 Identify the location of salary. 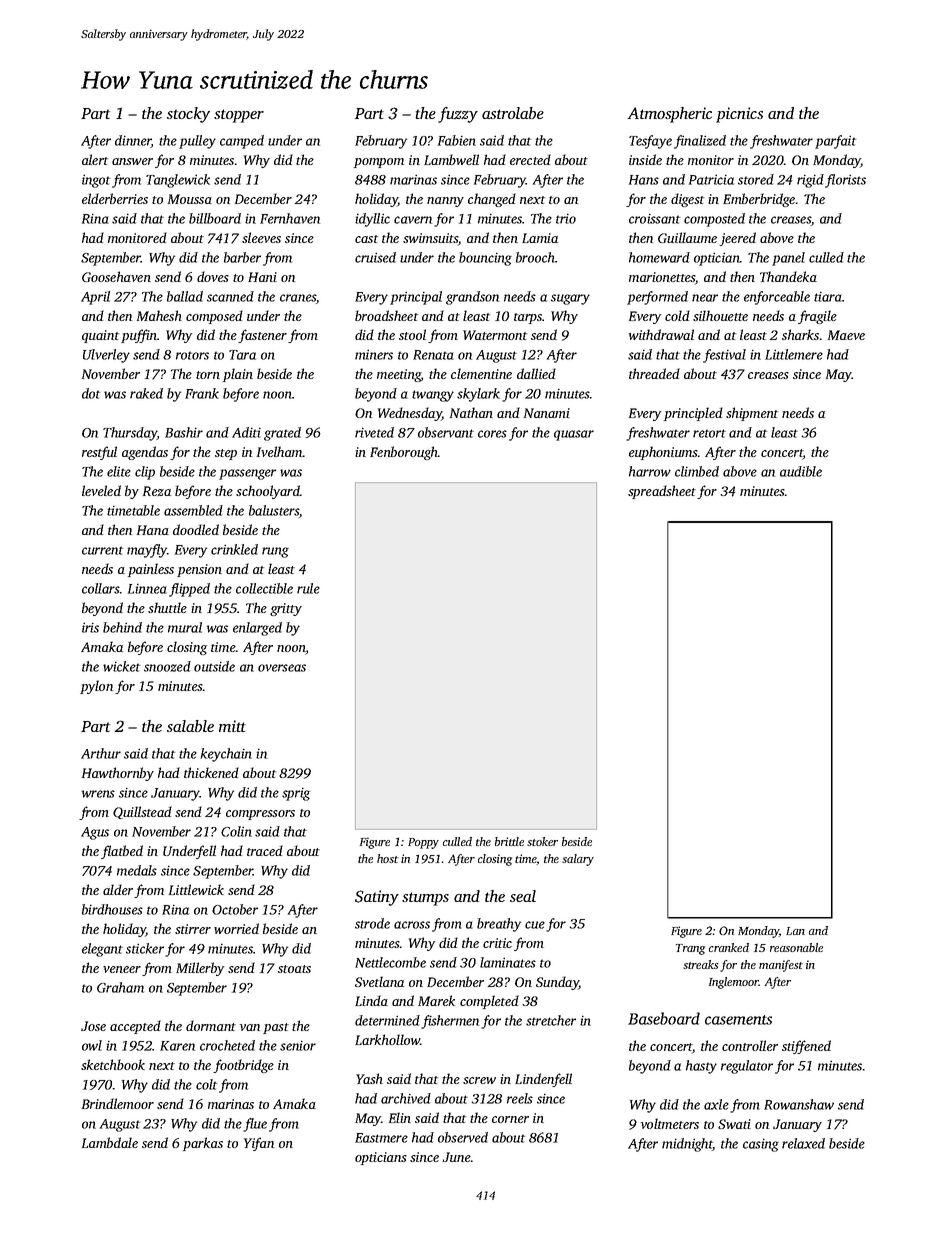
(578, 860).
